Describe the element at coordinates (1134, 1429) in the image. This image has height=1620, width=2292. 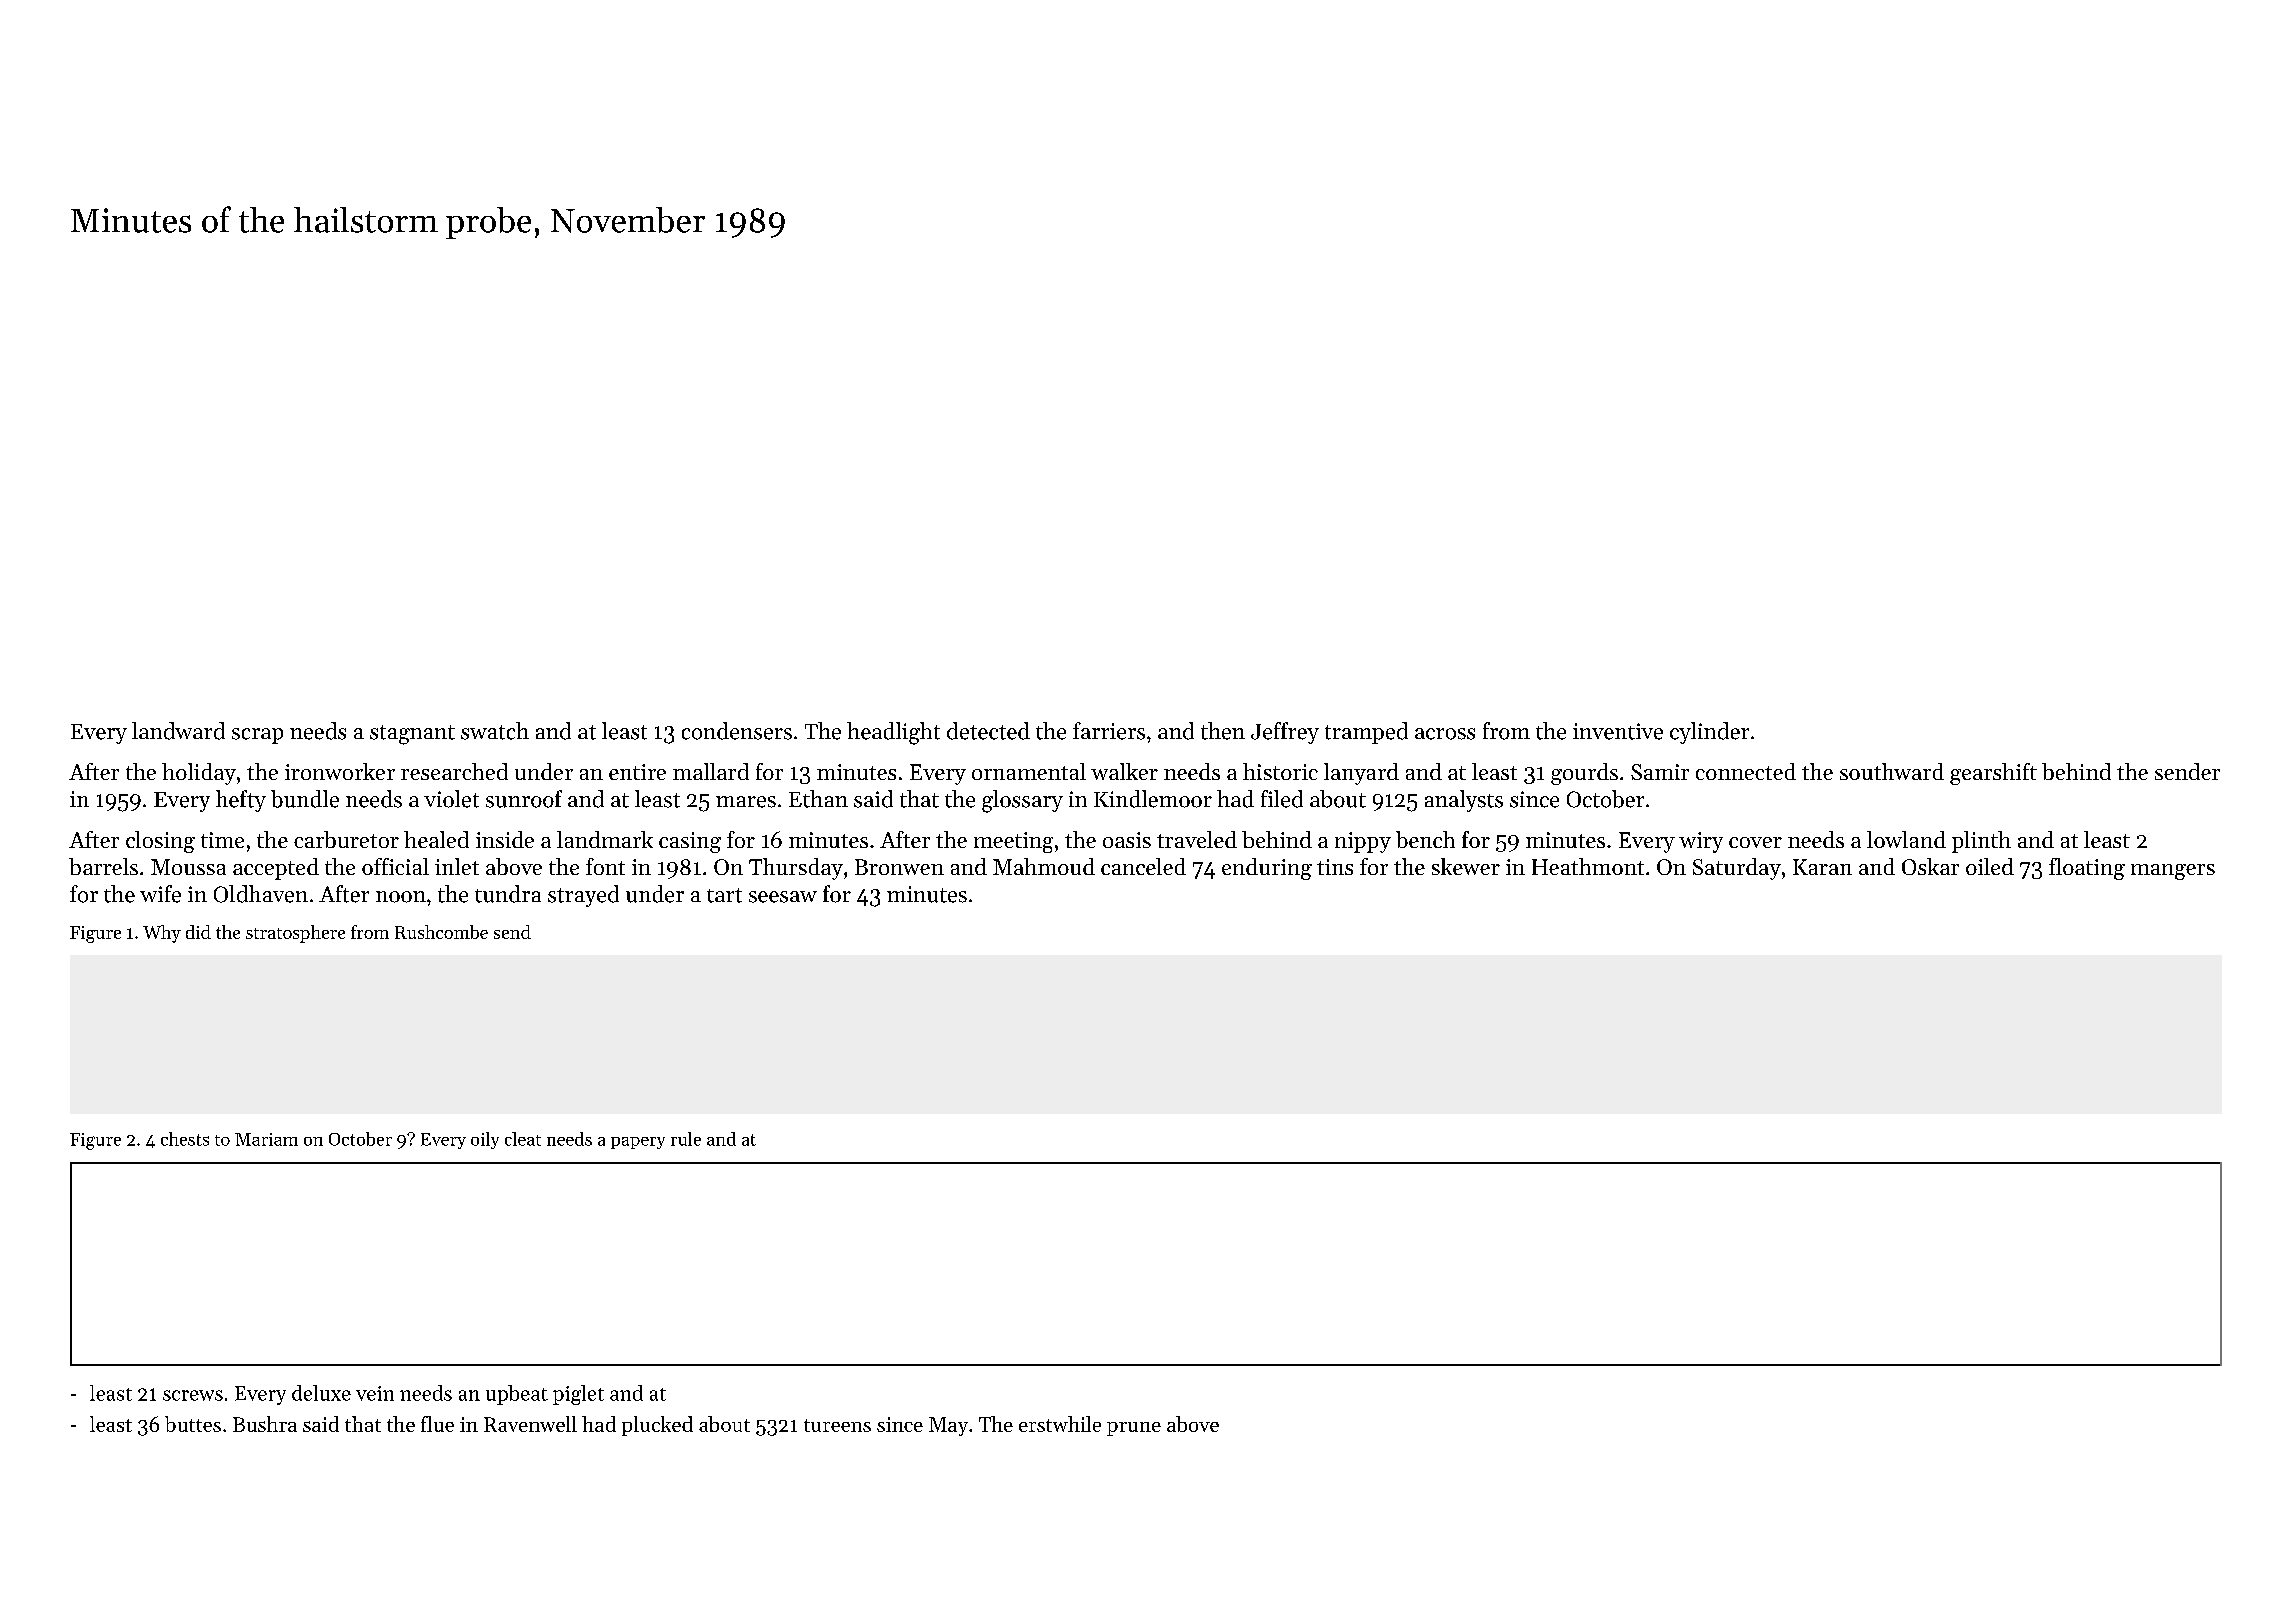
I see `prune` at that location.
